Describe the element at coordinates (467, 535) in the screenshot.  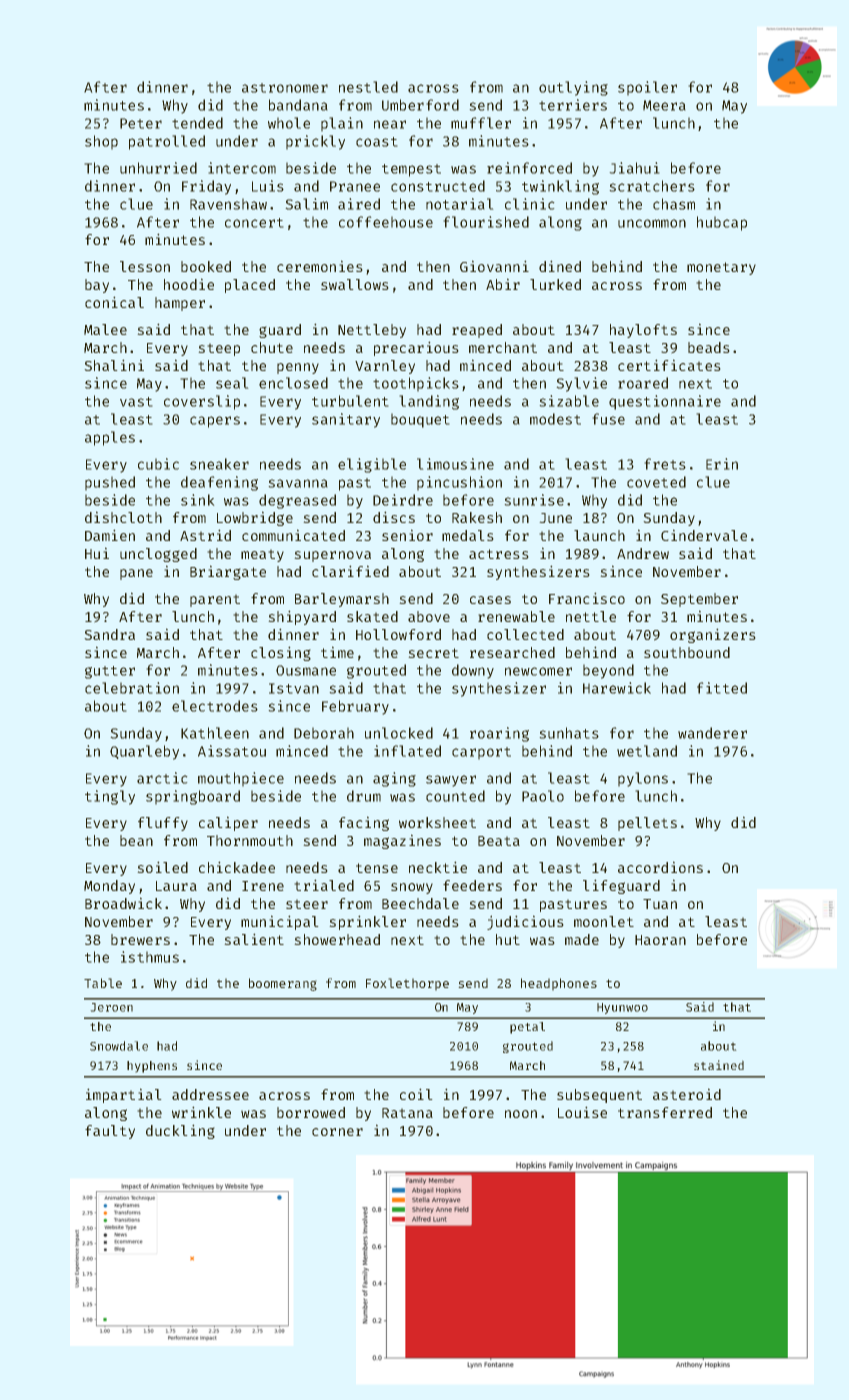
I see `medals` at that location.
